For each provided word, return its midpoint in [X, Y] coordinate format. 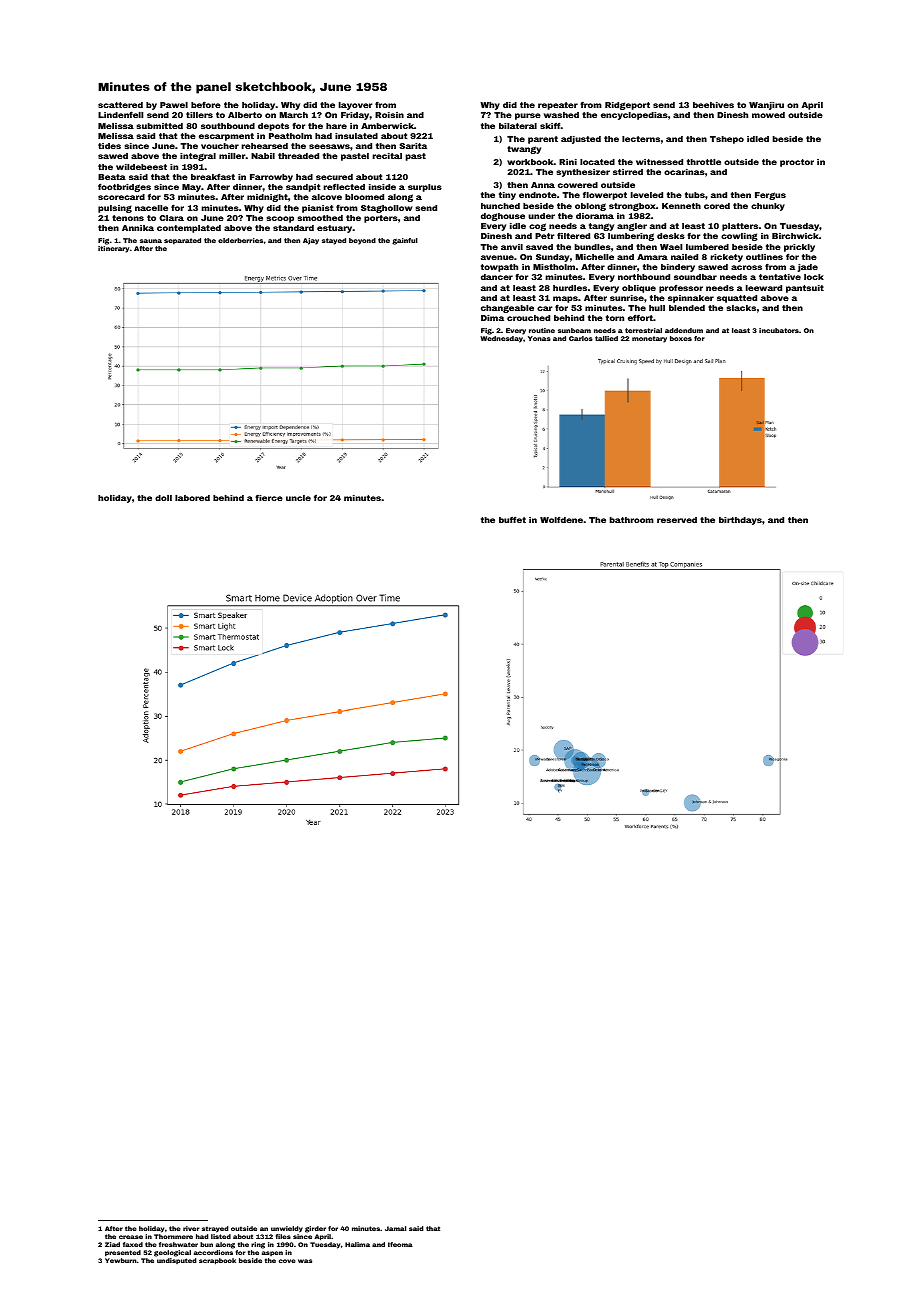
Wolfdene [561, 519]
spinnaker [691, 299]
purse [528, 116]
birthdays [740, 521]
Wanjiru [766, 106]
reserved [677, 520]
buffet [512, 519]
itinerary [113, 249]
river [191, 1228]
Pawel [174, 105]
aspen [272, 1253]
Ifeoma [400, 1244]
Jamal [395, 1228]
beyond [362, 241]
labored [192, 498]
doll [163, 498]
